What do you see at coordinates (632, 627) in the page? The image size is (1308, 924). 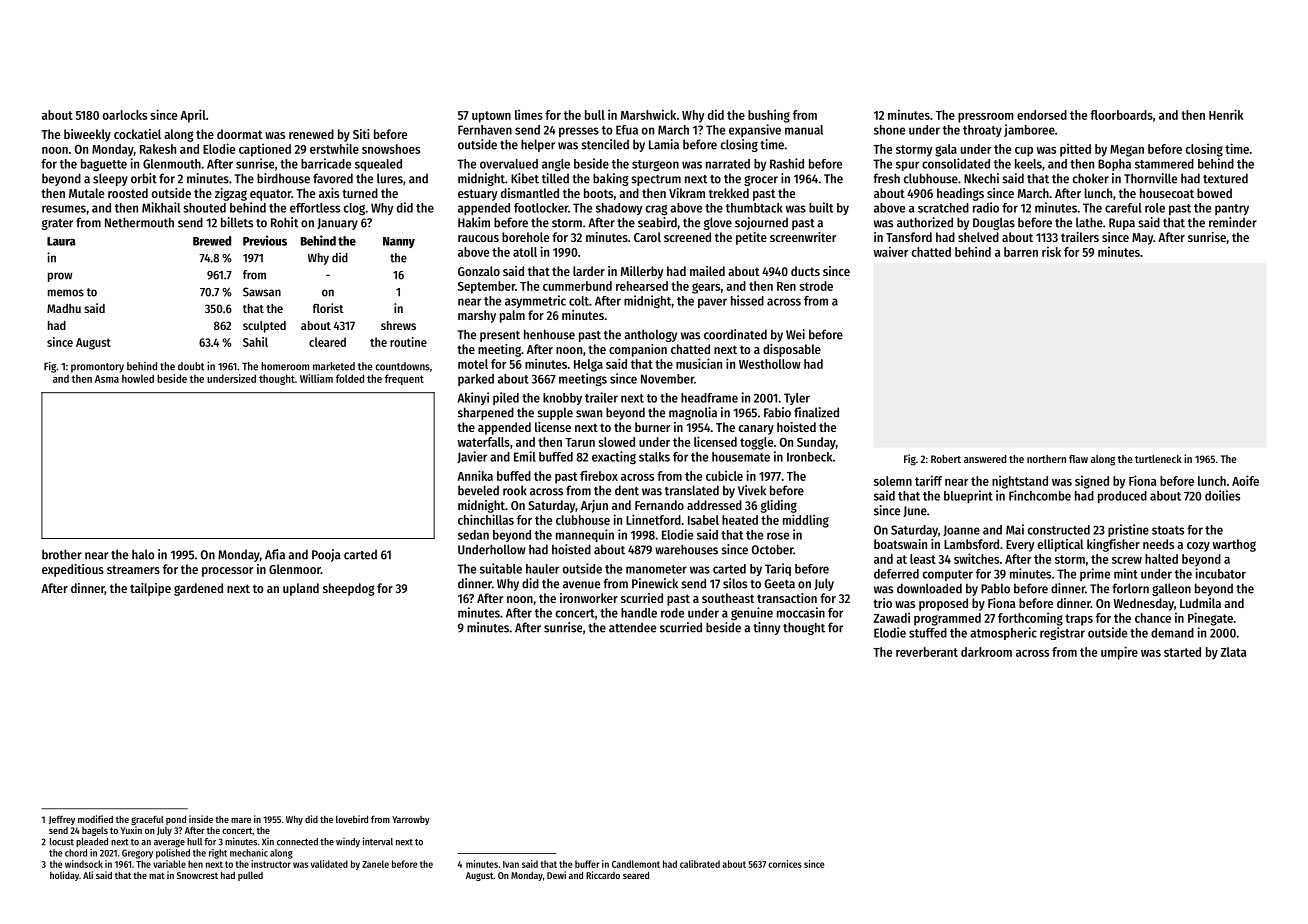 I see `attendee` at bounding box center [632, 627].
